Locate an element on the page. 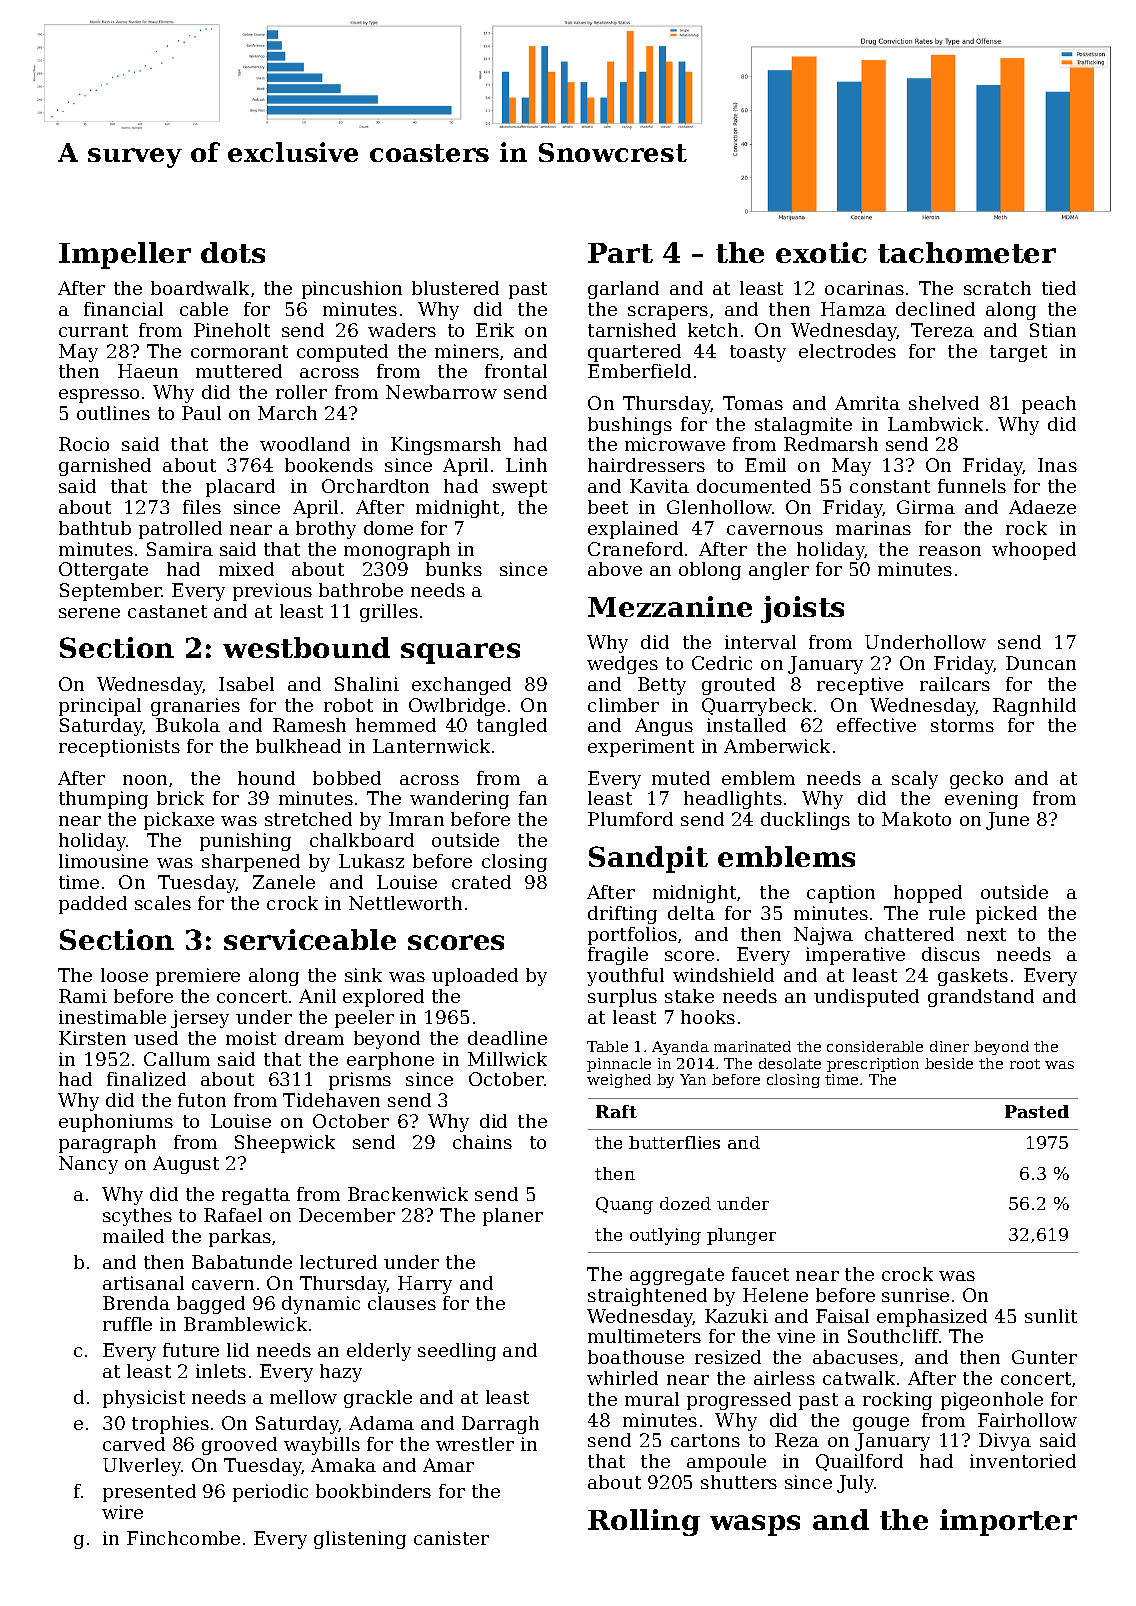 This page has width=1136, height=1606. Part is located at coordinates (620, 253).
